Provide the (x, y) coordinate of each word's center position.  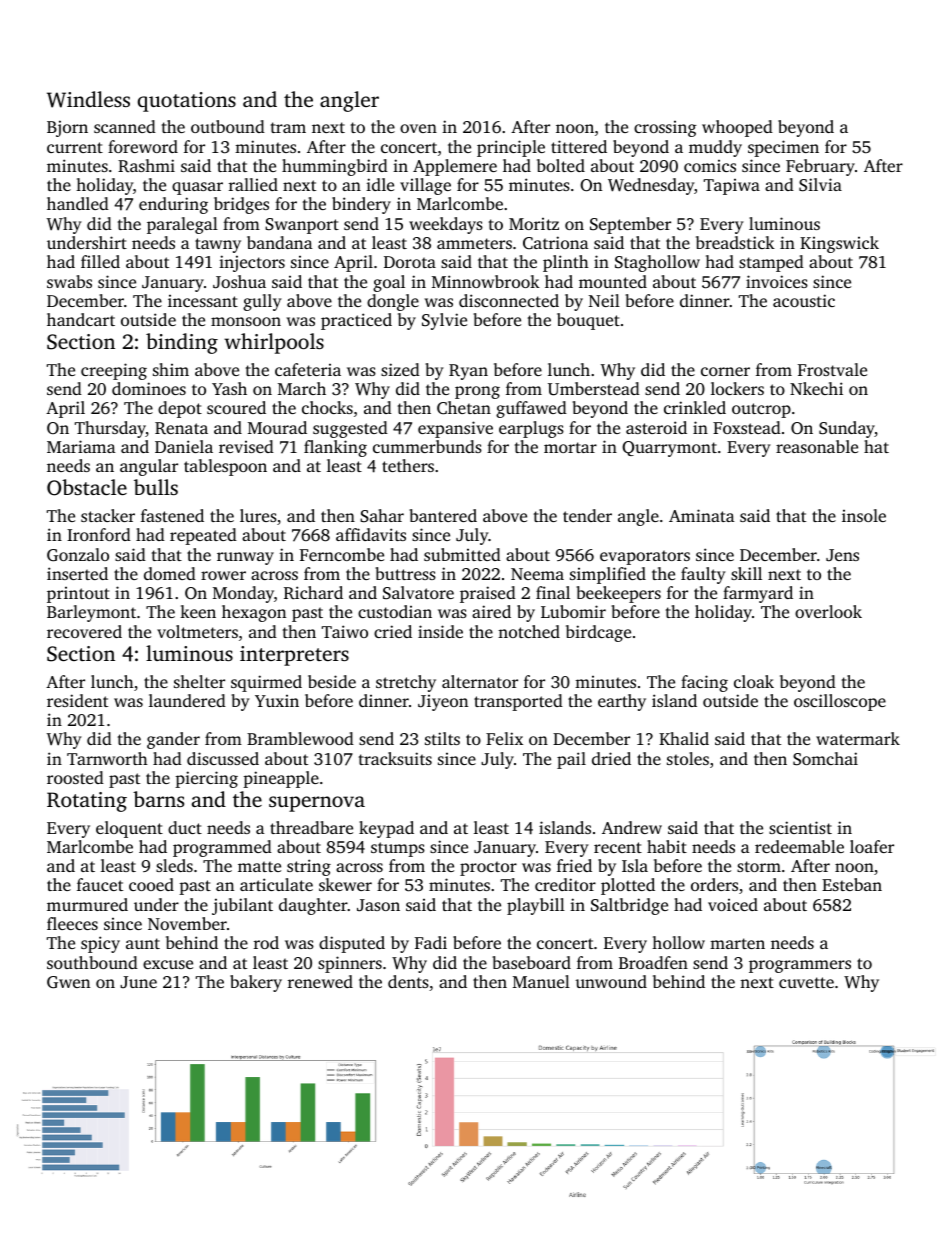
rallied (253, 184)
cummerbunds (427, 446)
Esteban (852, 884)
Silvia (820, 185)
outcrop (761, 410)
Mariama (81, 446)
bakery (256, 983)
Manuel (541, 981)
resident (77, 700)
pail (571, 760)
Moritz (534, 224)
